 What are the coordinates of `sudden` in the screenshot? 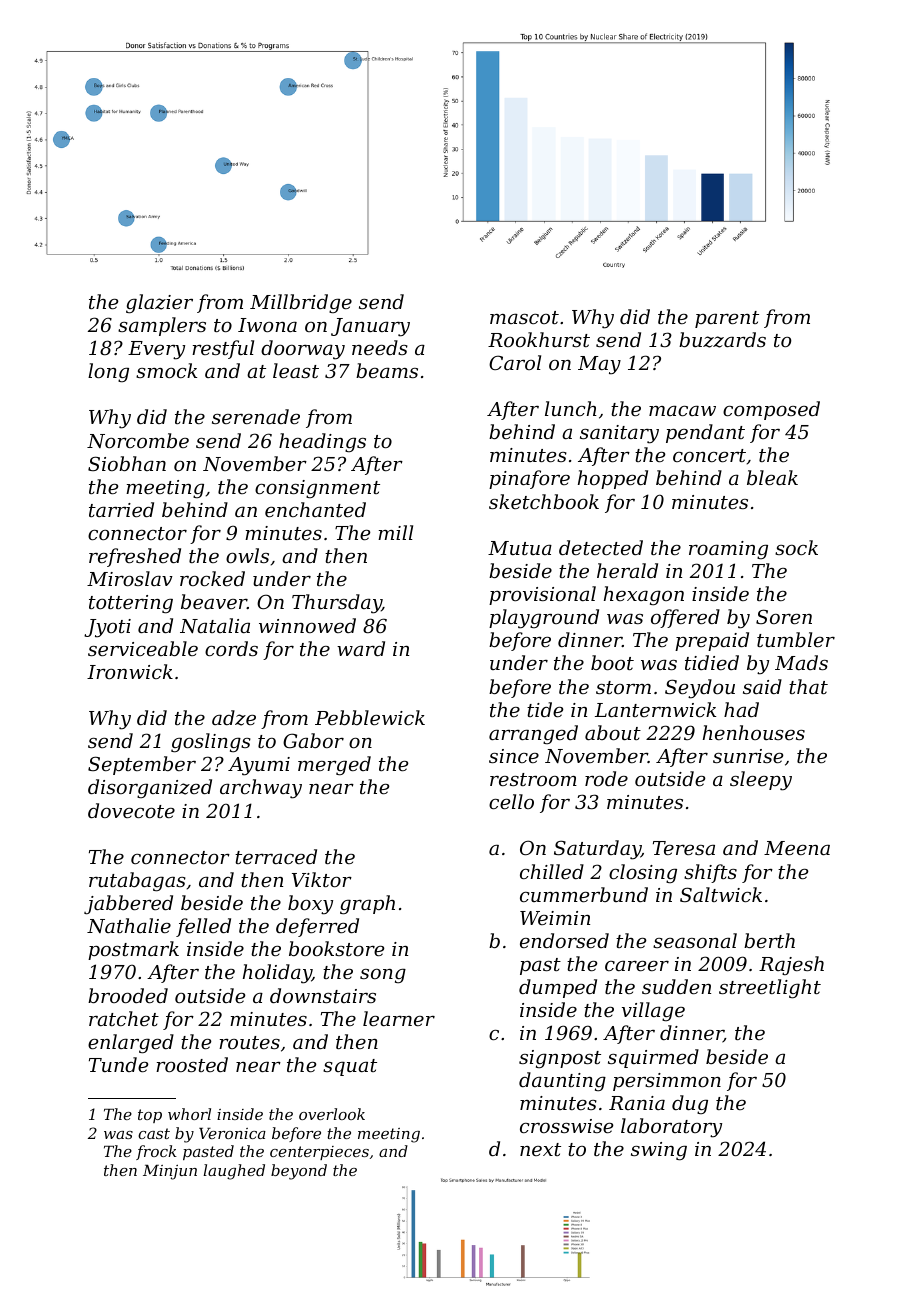 It's located at (676, 986).
